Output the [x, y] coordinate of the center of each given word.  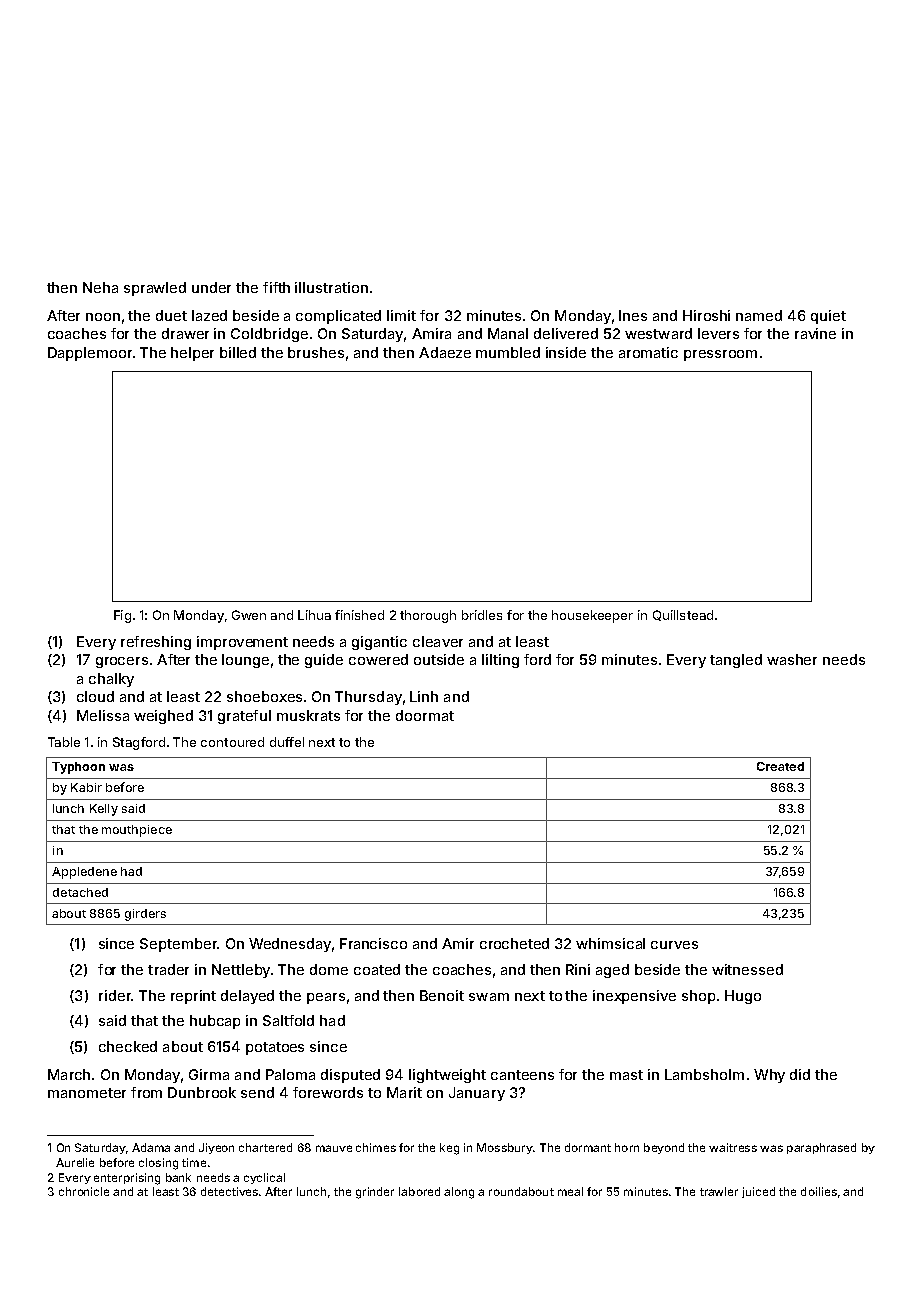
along [459, 1193]
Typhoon [78, 768]
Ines [633, 315]
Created [780, 766]
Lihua [314, 615]
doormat [425, 715]
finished [359, 615]
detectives [229, 1191]
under [211, 287]
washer [792, 659]
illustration [331, 287]
